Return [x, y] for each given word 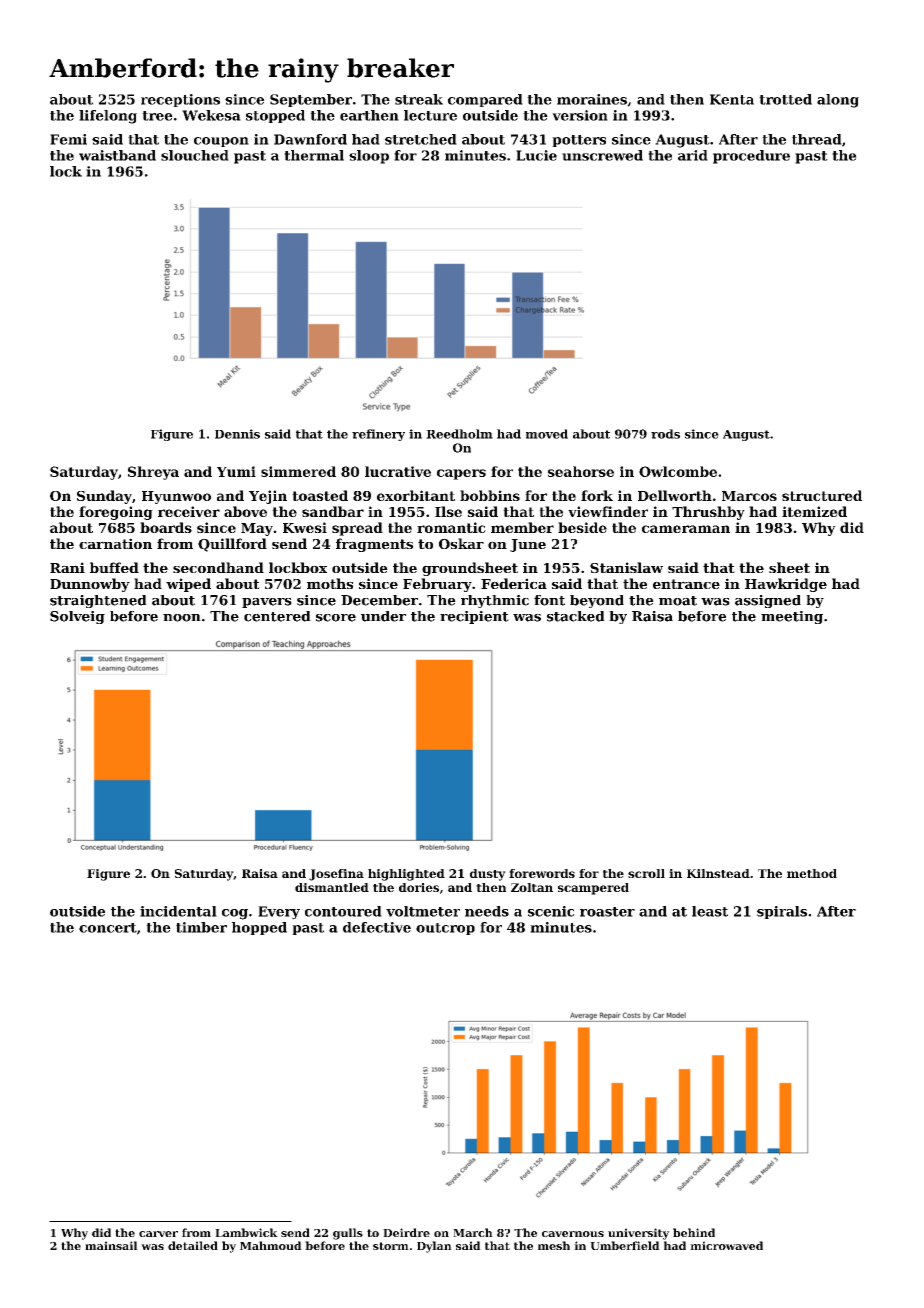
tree [157, 116]
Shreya [153, 473]
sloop [369, 157]
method [812, 873]
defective [377, 927]
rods [665, 434]
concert [108, 928]
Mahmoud [271, 1245]
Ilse [448, 511]
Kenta [732, 99]
